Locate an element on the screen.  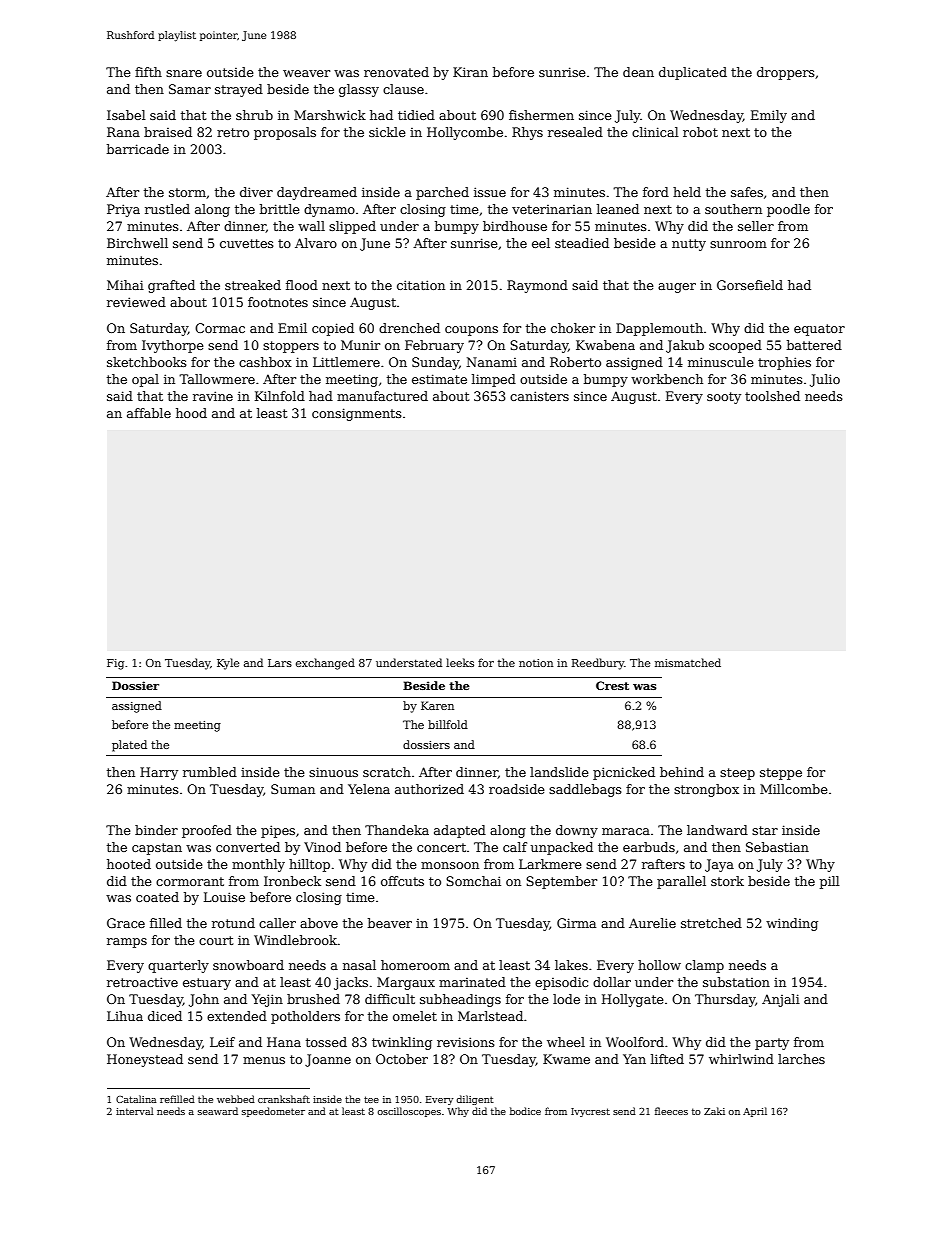
Isabel is located at coordinates (126, 115).
